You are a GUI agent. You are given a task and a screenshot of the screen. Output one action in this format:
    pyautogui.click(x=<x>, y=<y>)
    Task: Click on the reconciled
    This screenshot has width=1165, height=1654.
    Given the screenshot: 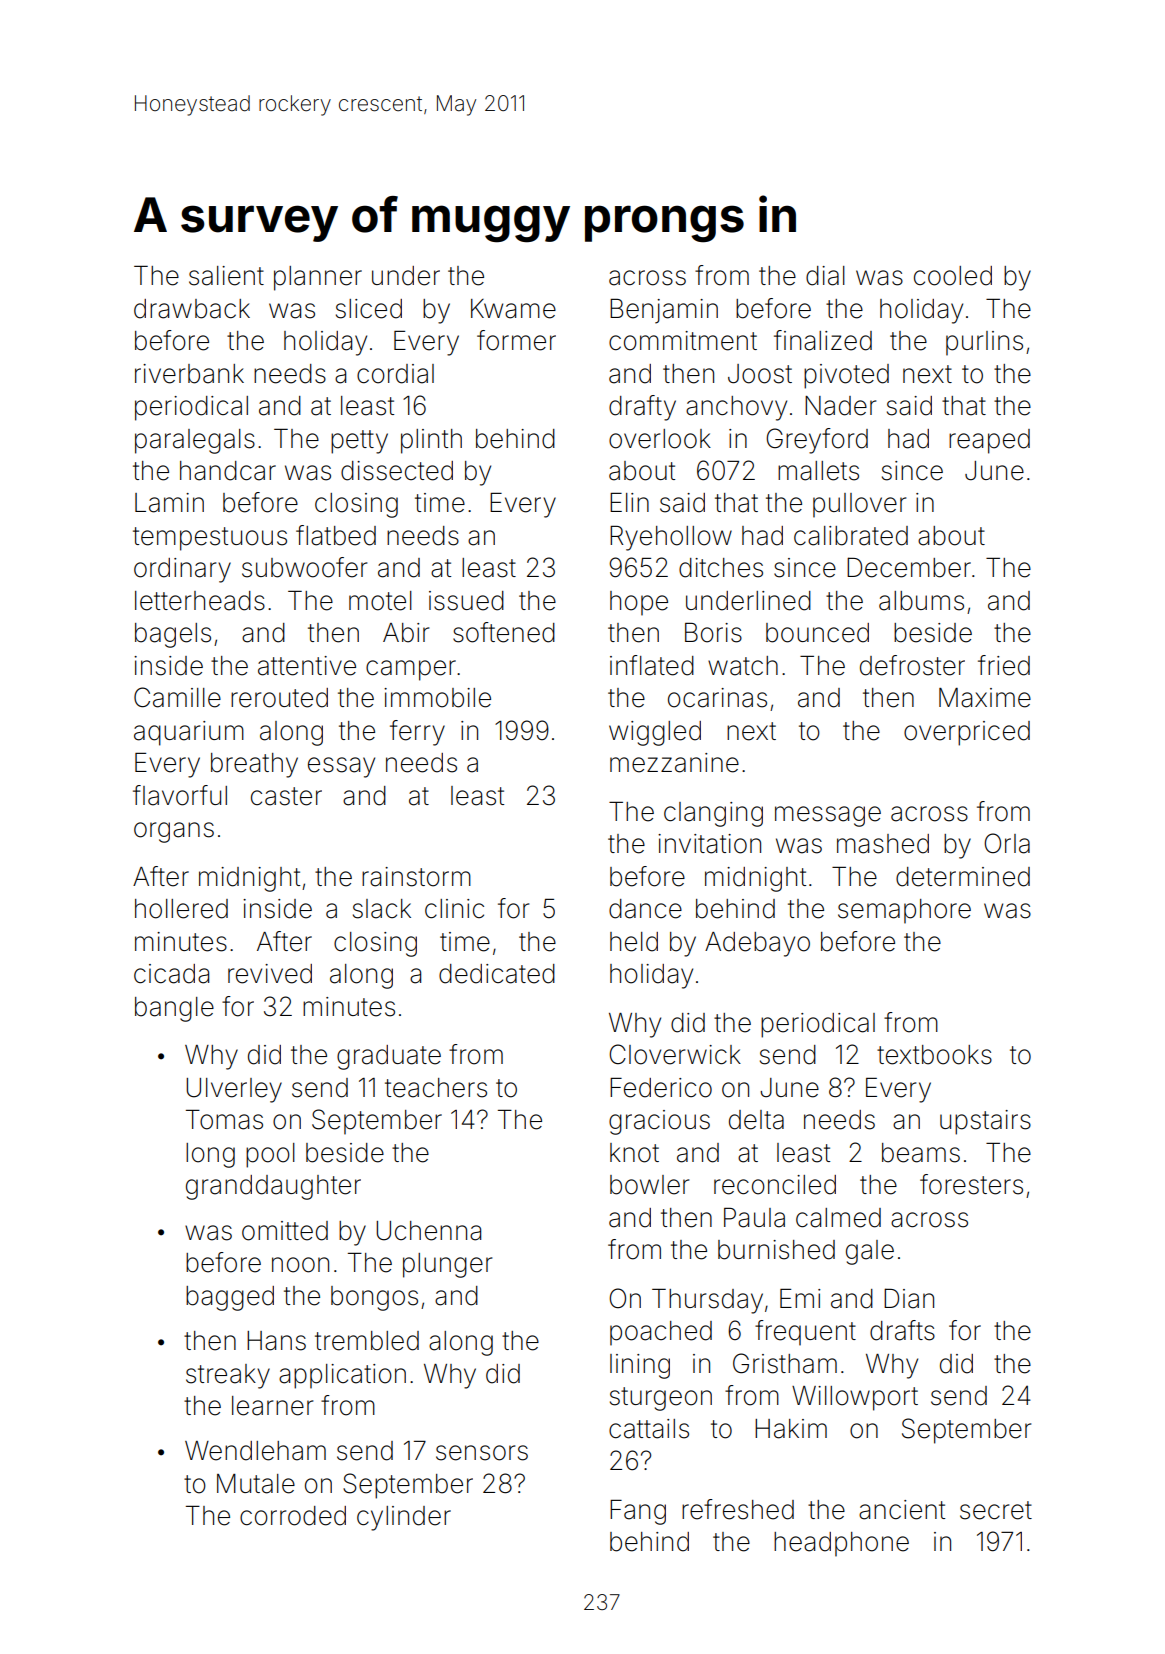 What is the action you would take?
    pyautogui.click(x=775, y=1185)
